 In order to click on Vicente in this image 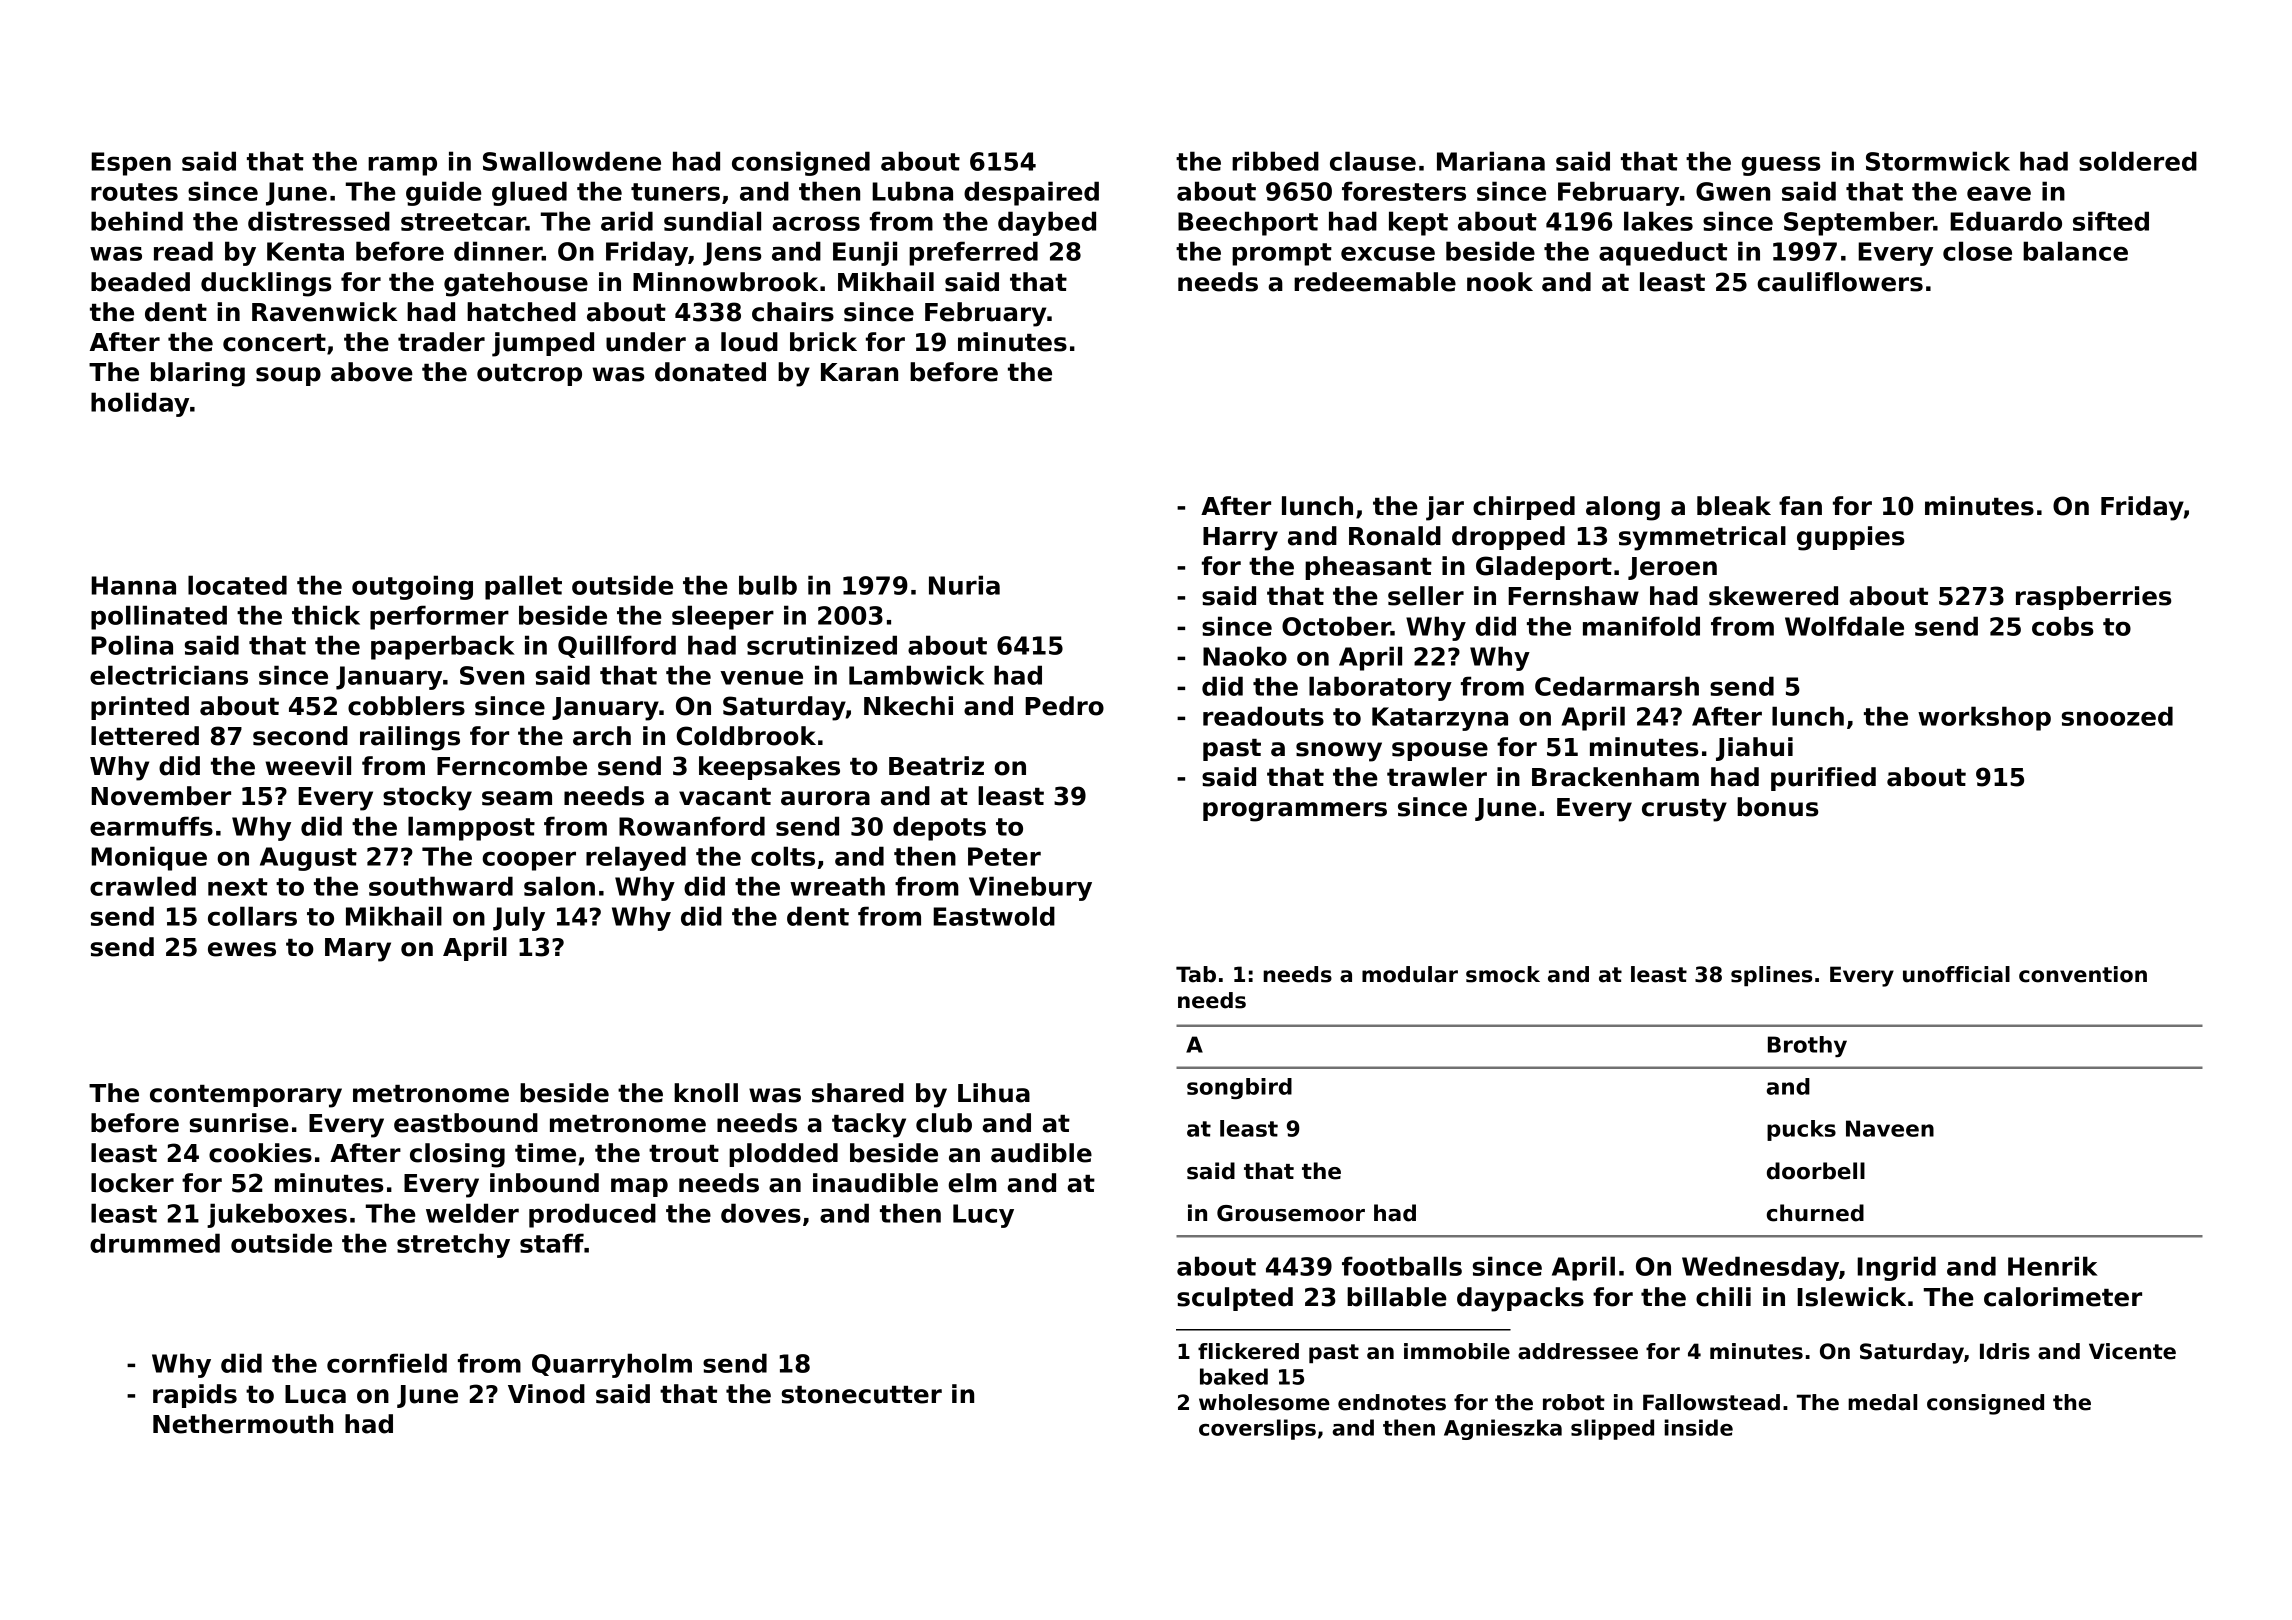, I will do `click(2132, 1351)`.
